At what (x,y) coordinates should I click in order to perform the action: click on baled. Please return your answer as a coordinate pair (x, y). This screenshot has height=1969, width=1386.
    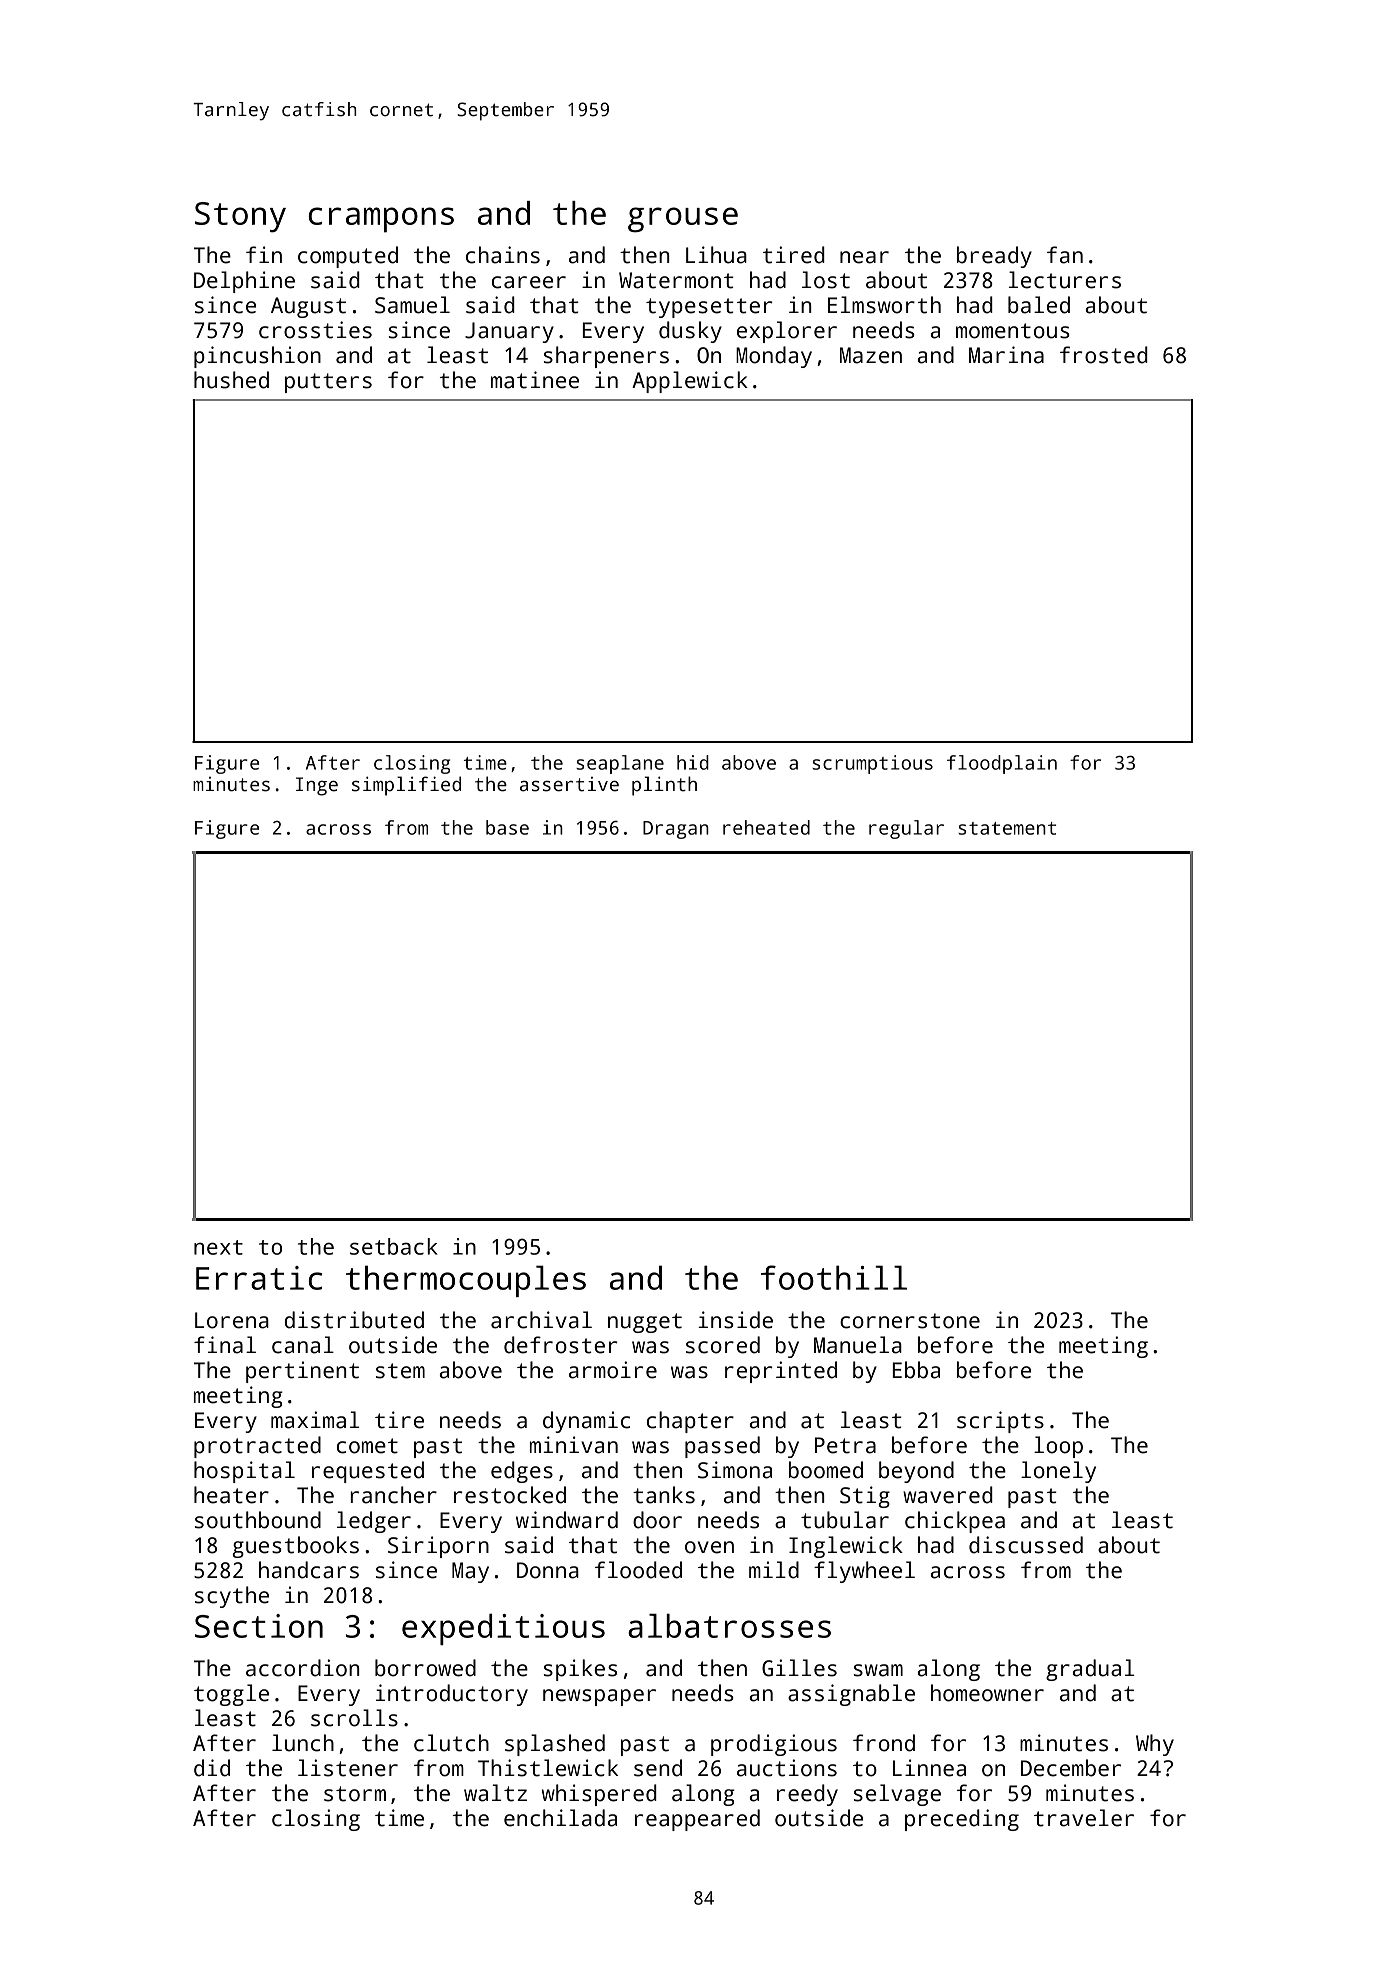
    Looking at the image, I should click on (1039, 305).
